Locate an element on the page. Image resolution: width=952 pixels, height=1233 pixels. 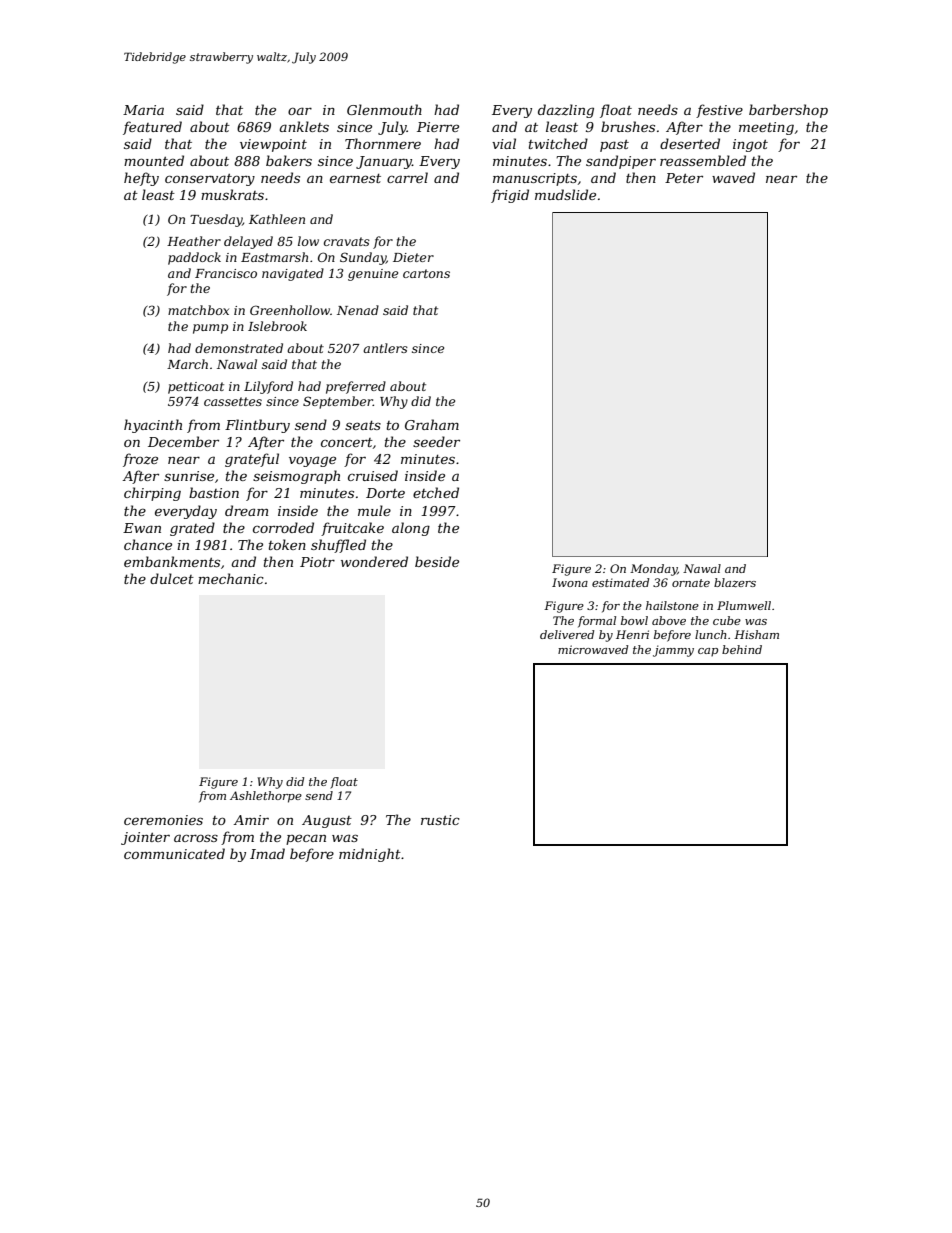
Sunday is located at coordinates (363, 258).
